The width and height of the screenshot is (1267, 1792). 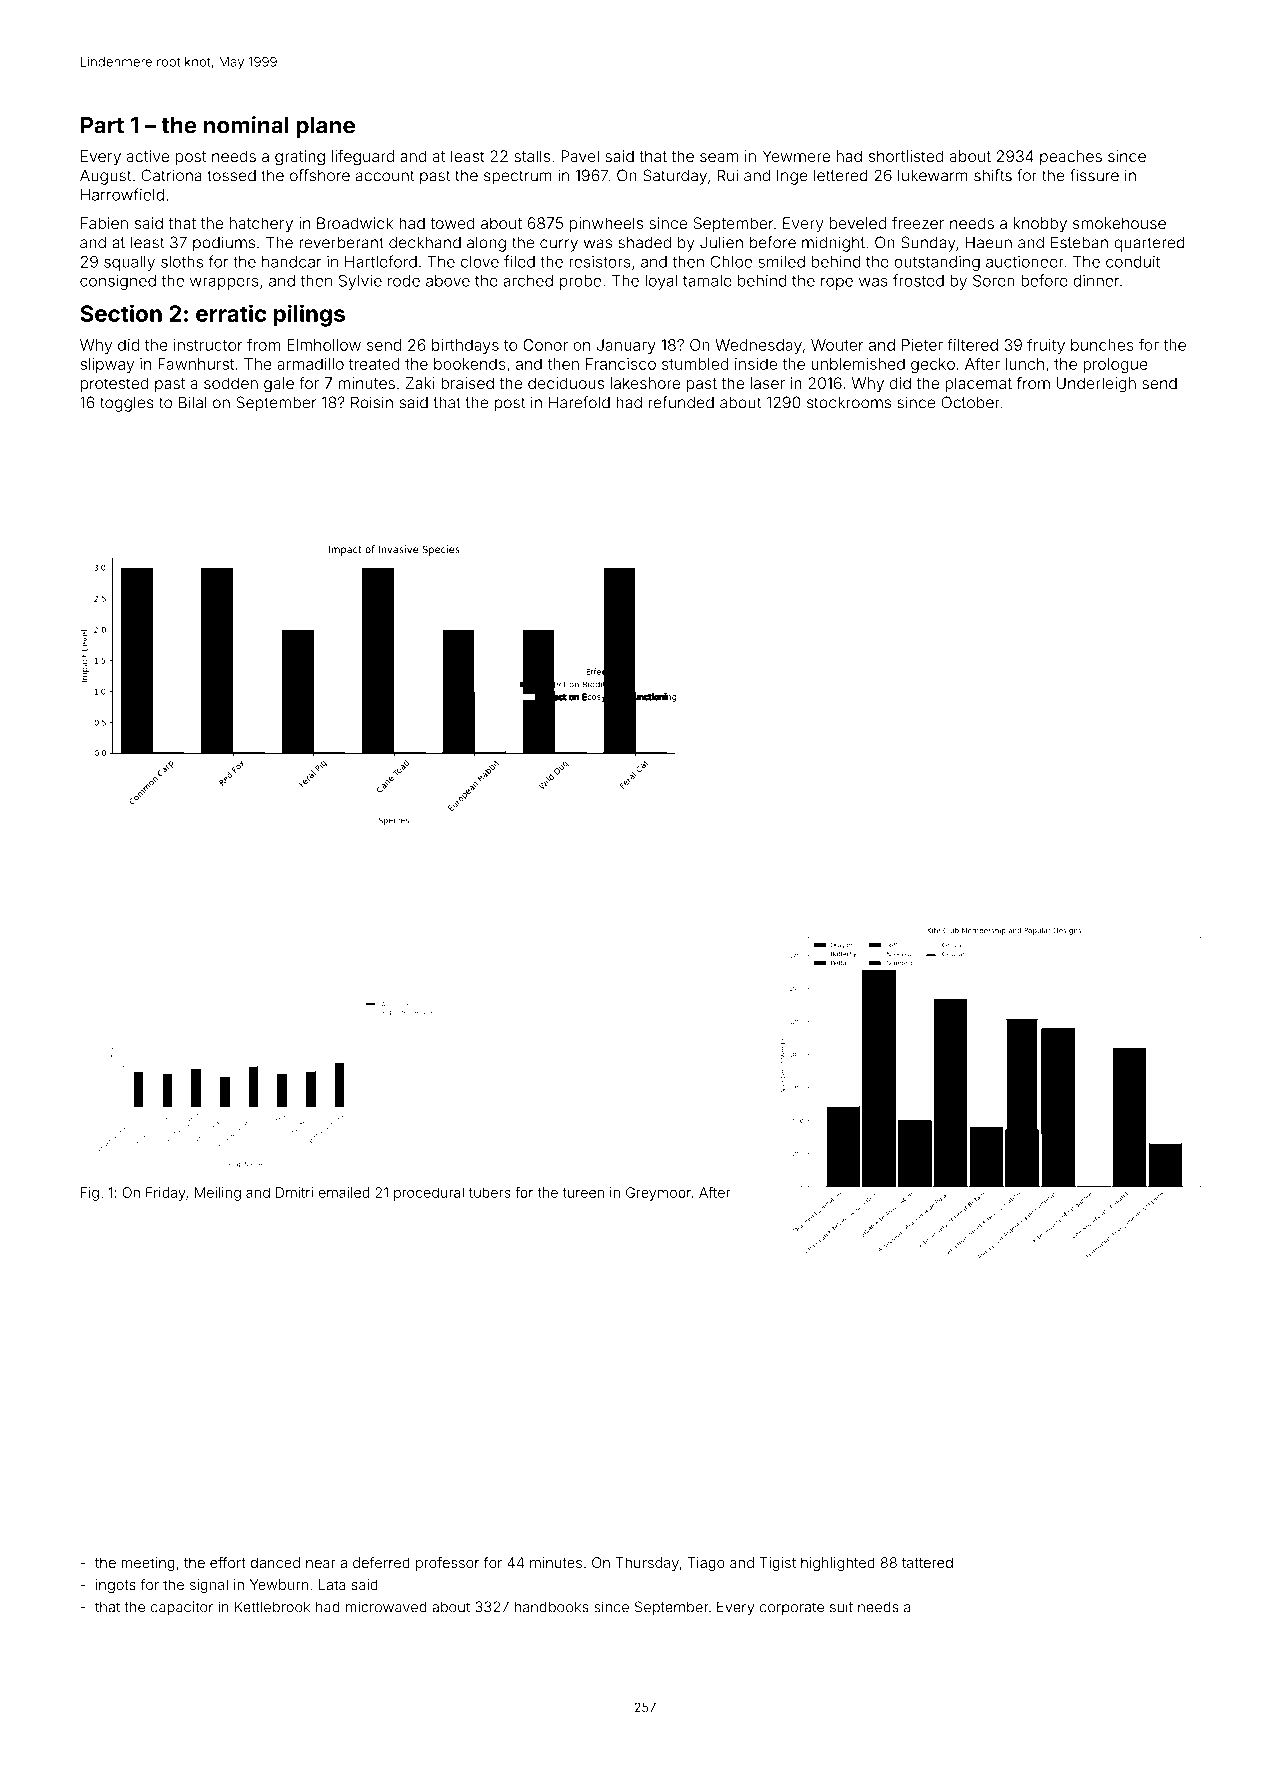 What do you see at coordinates (490, 1192) in the screenshot?
I see `tubers` at bounding box center [490, 1192].
